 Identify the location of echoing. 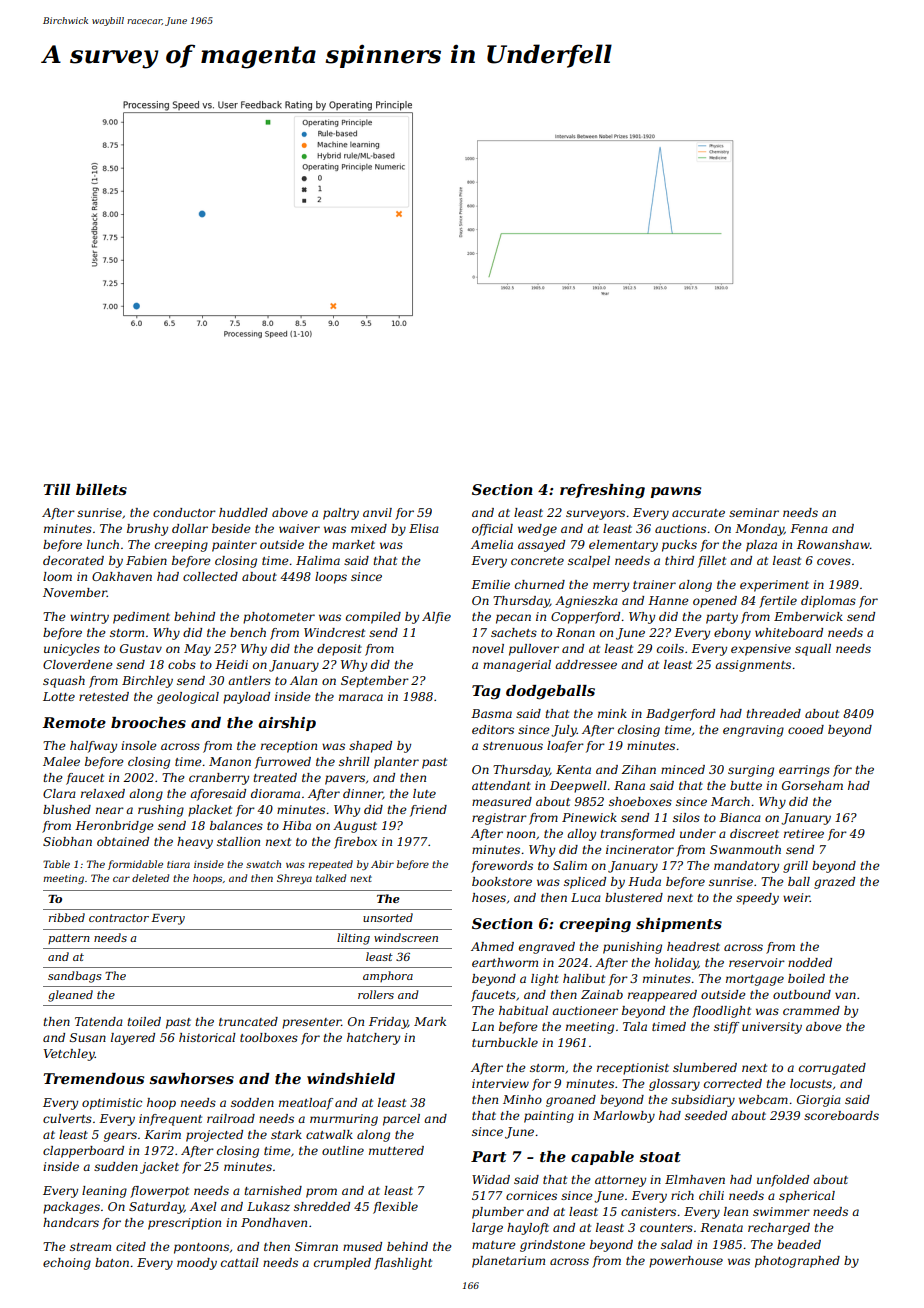
(67, 1264).
